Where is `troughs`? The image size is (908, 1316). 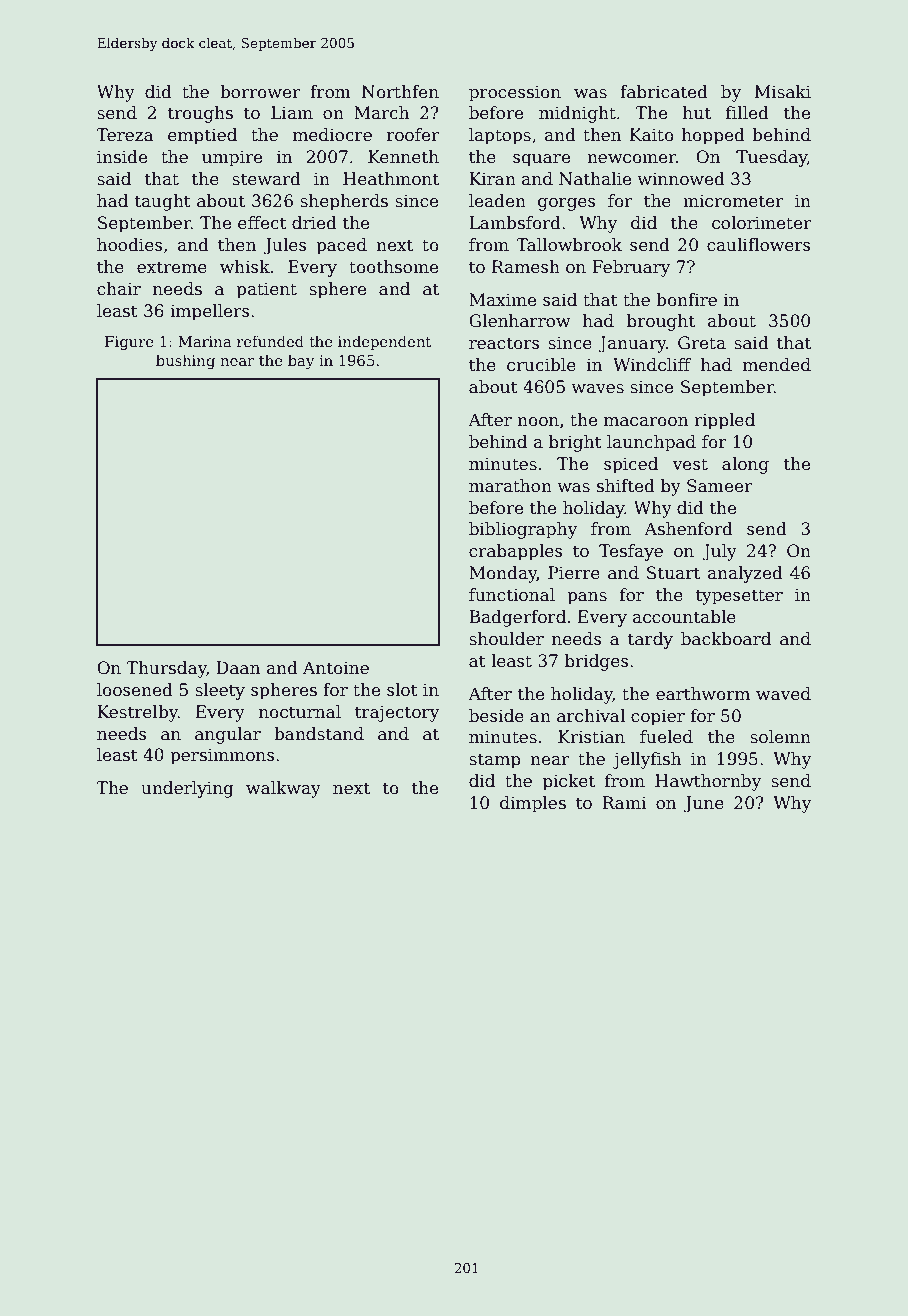 troughs is located at coordinates (200, 114).
